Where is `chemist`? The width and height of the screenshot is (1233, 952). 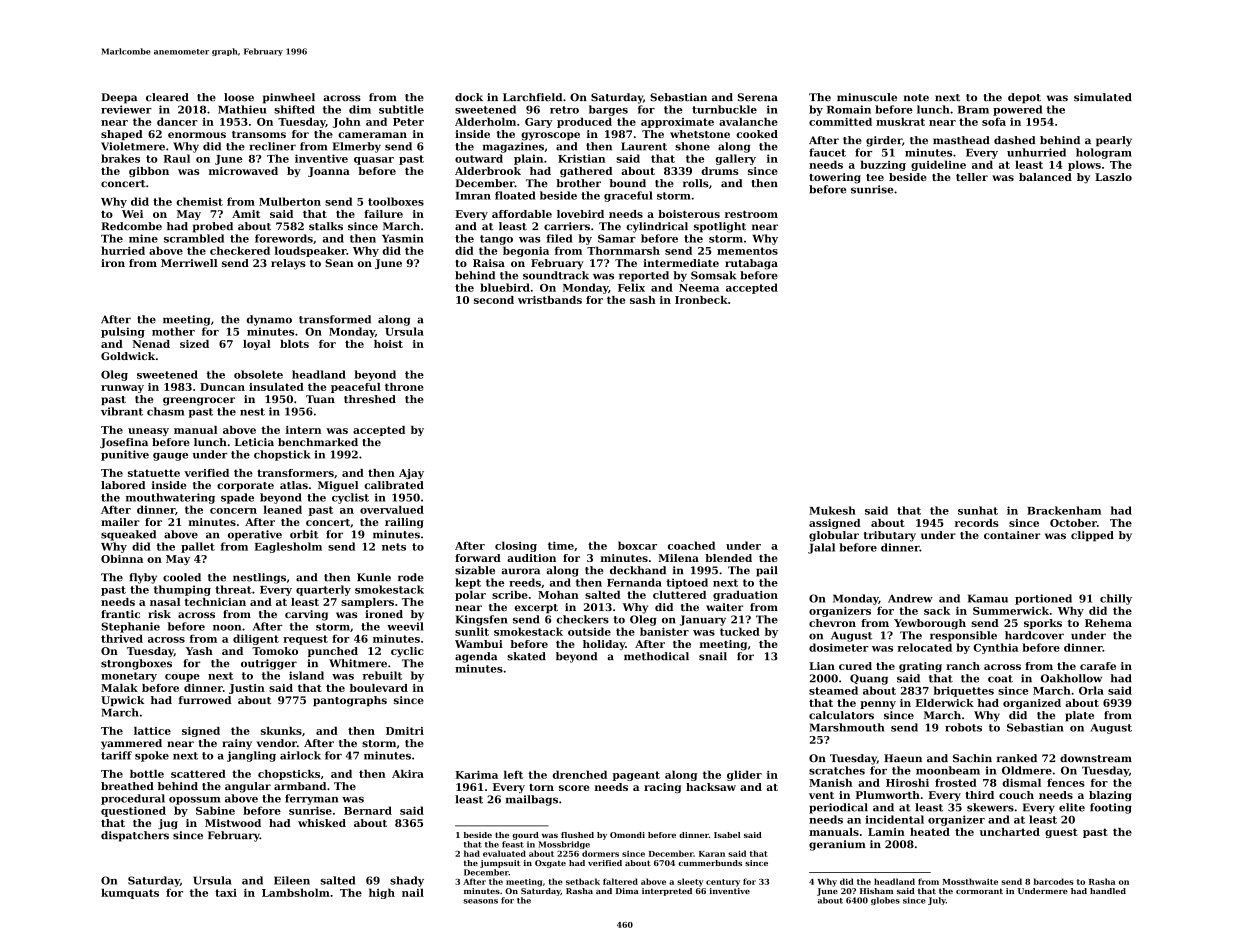
chemist is located at coordinates (199, 201).
